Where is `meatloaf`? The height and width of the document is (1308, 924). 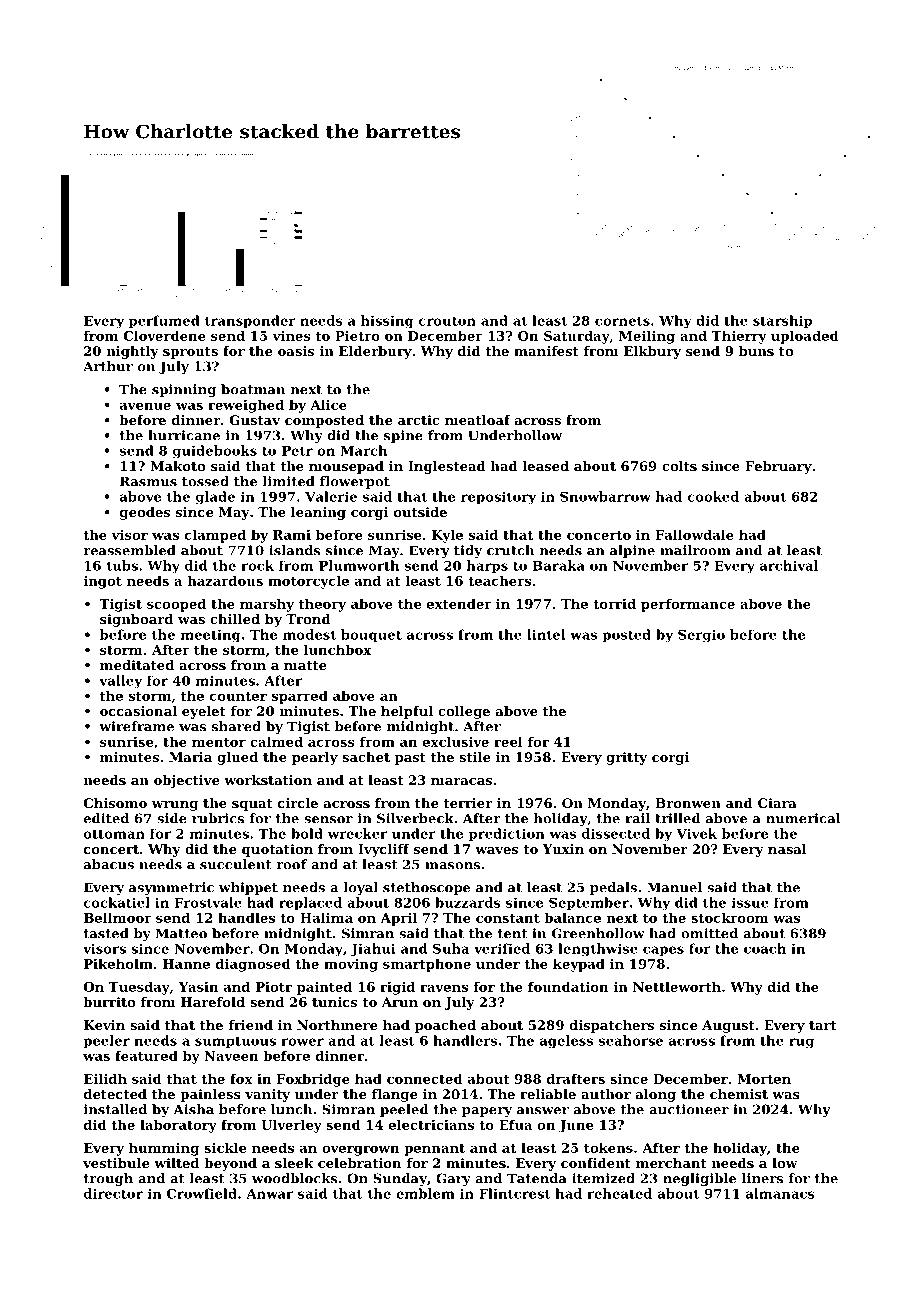 meatloaf is located at coordinates (478, 420).
